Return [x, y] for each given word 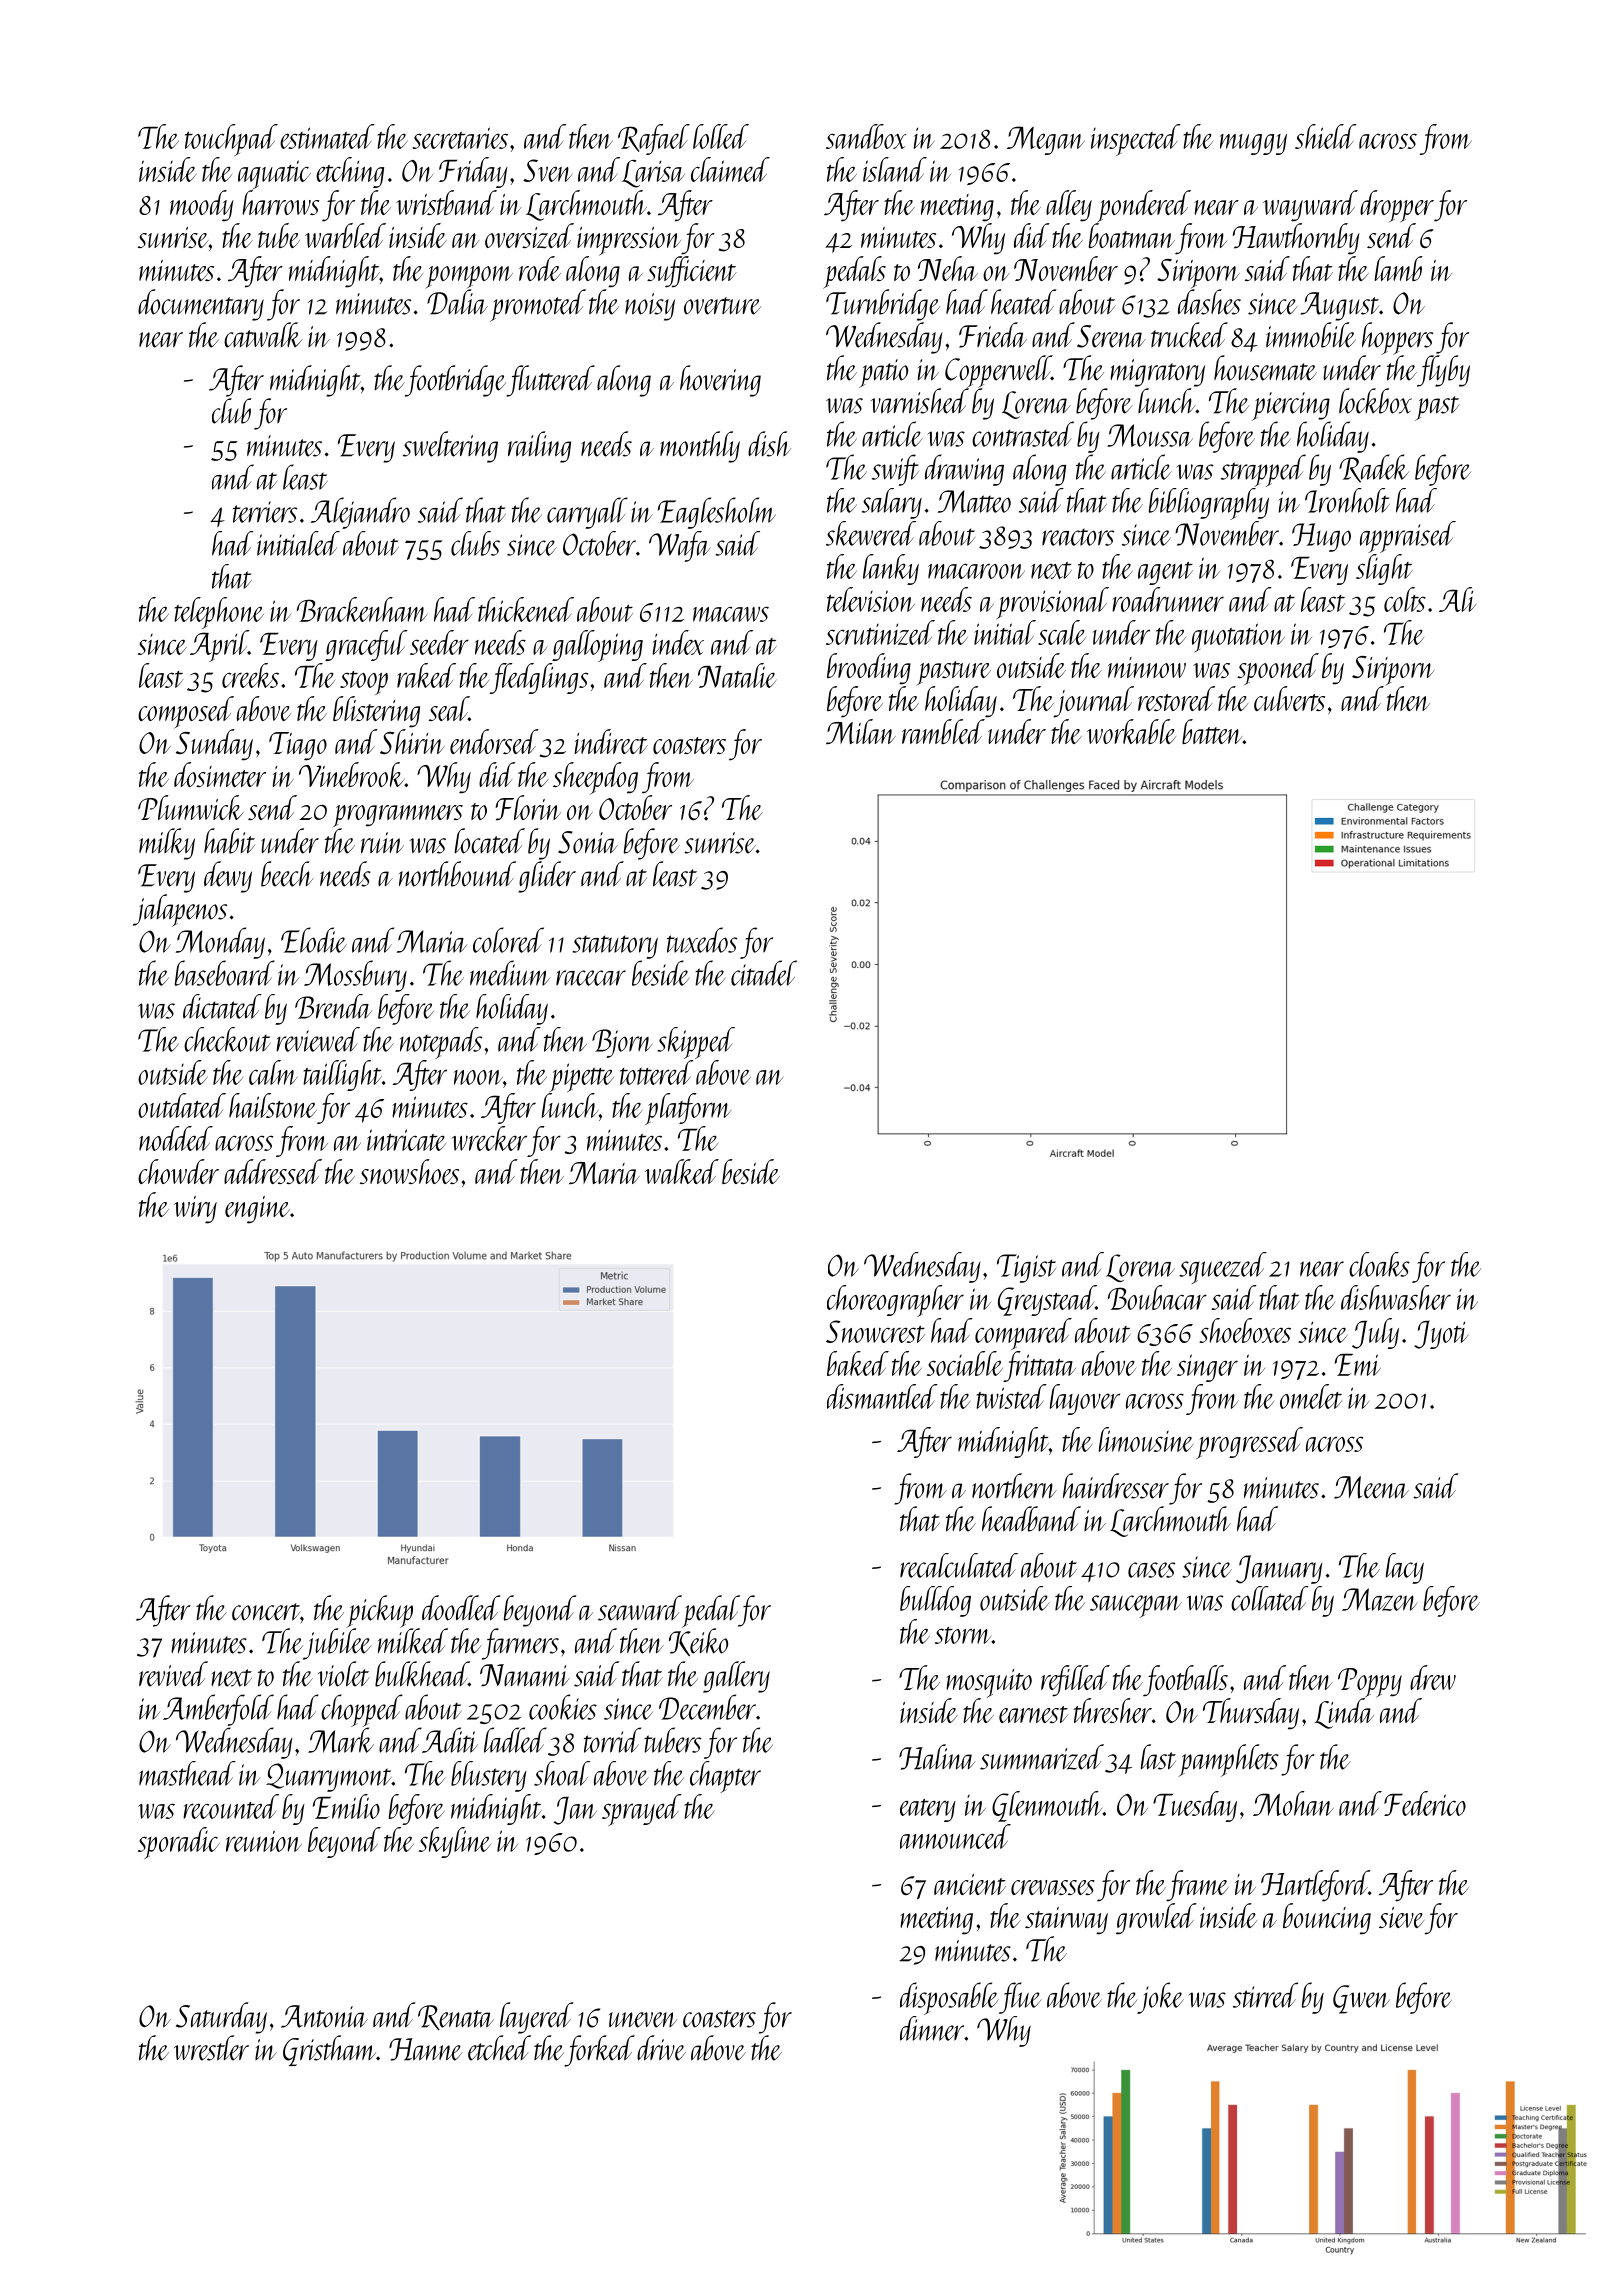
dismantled [882, 1396]
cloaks [1379, 1264]
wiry [195, 1210]
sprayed [642, 1810]
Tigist [1026, 1268]
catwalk [263, 335]
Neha [948, 268]
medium [510, 973]
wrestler [211, 2048]
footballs [1185, 1681]
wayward [1310, 206]
